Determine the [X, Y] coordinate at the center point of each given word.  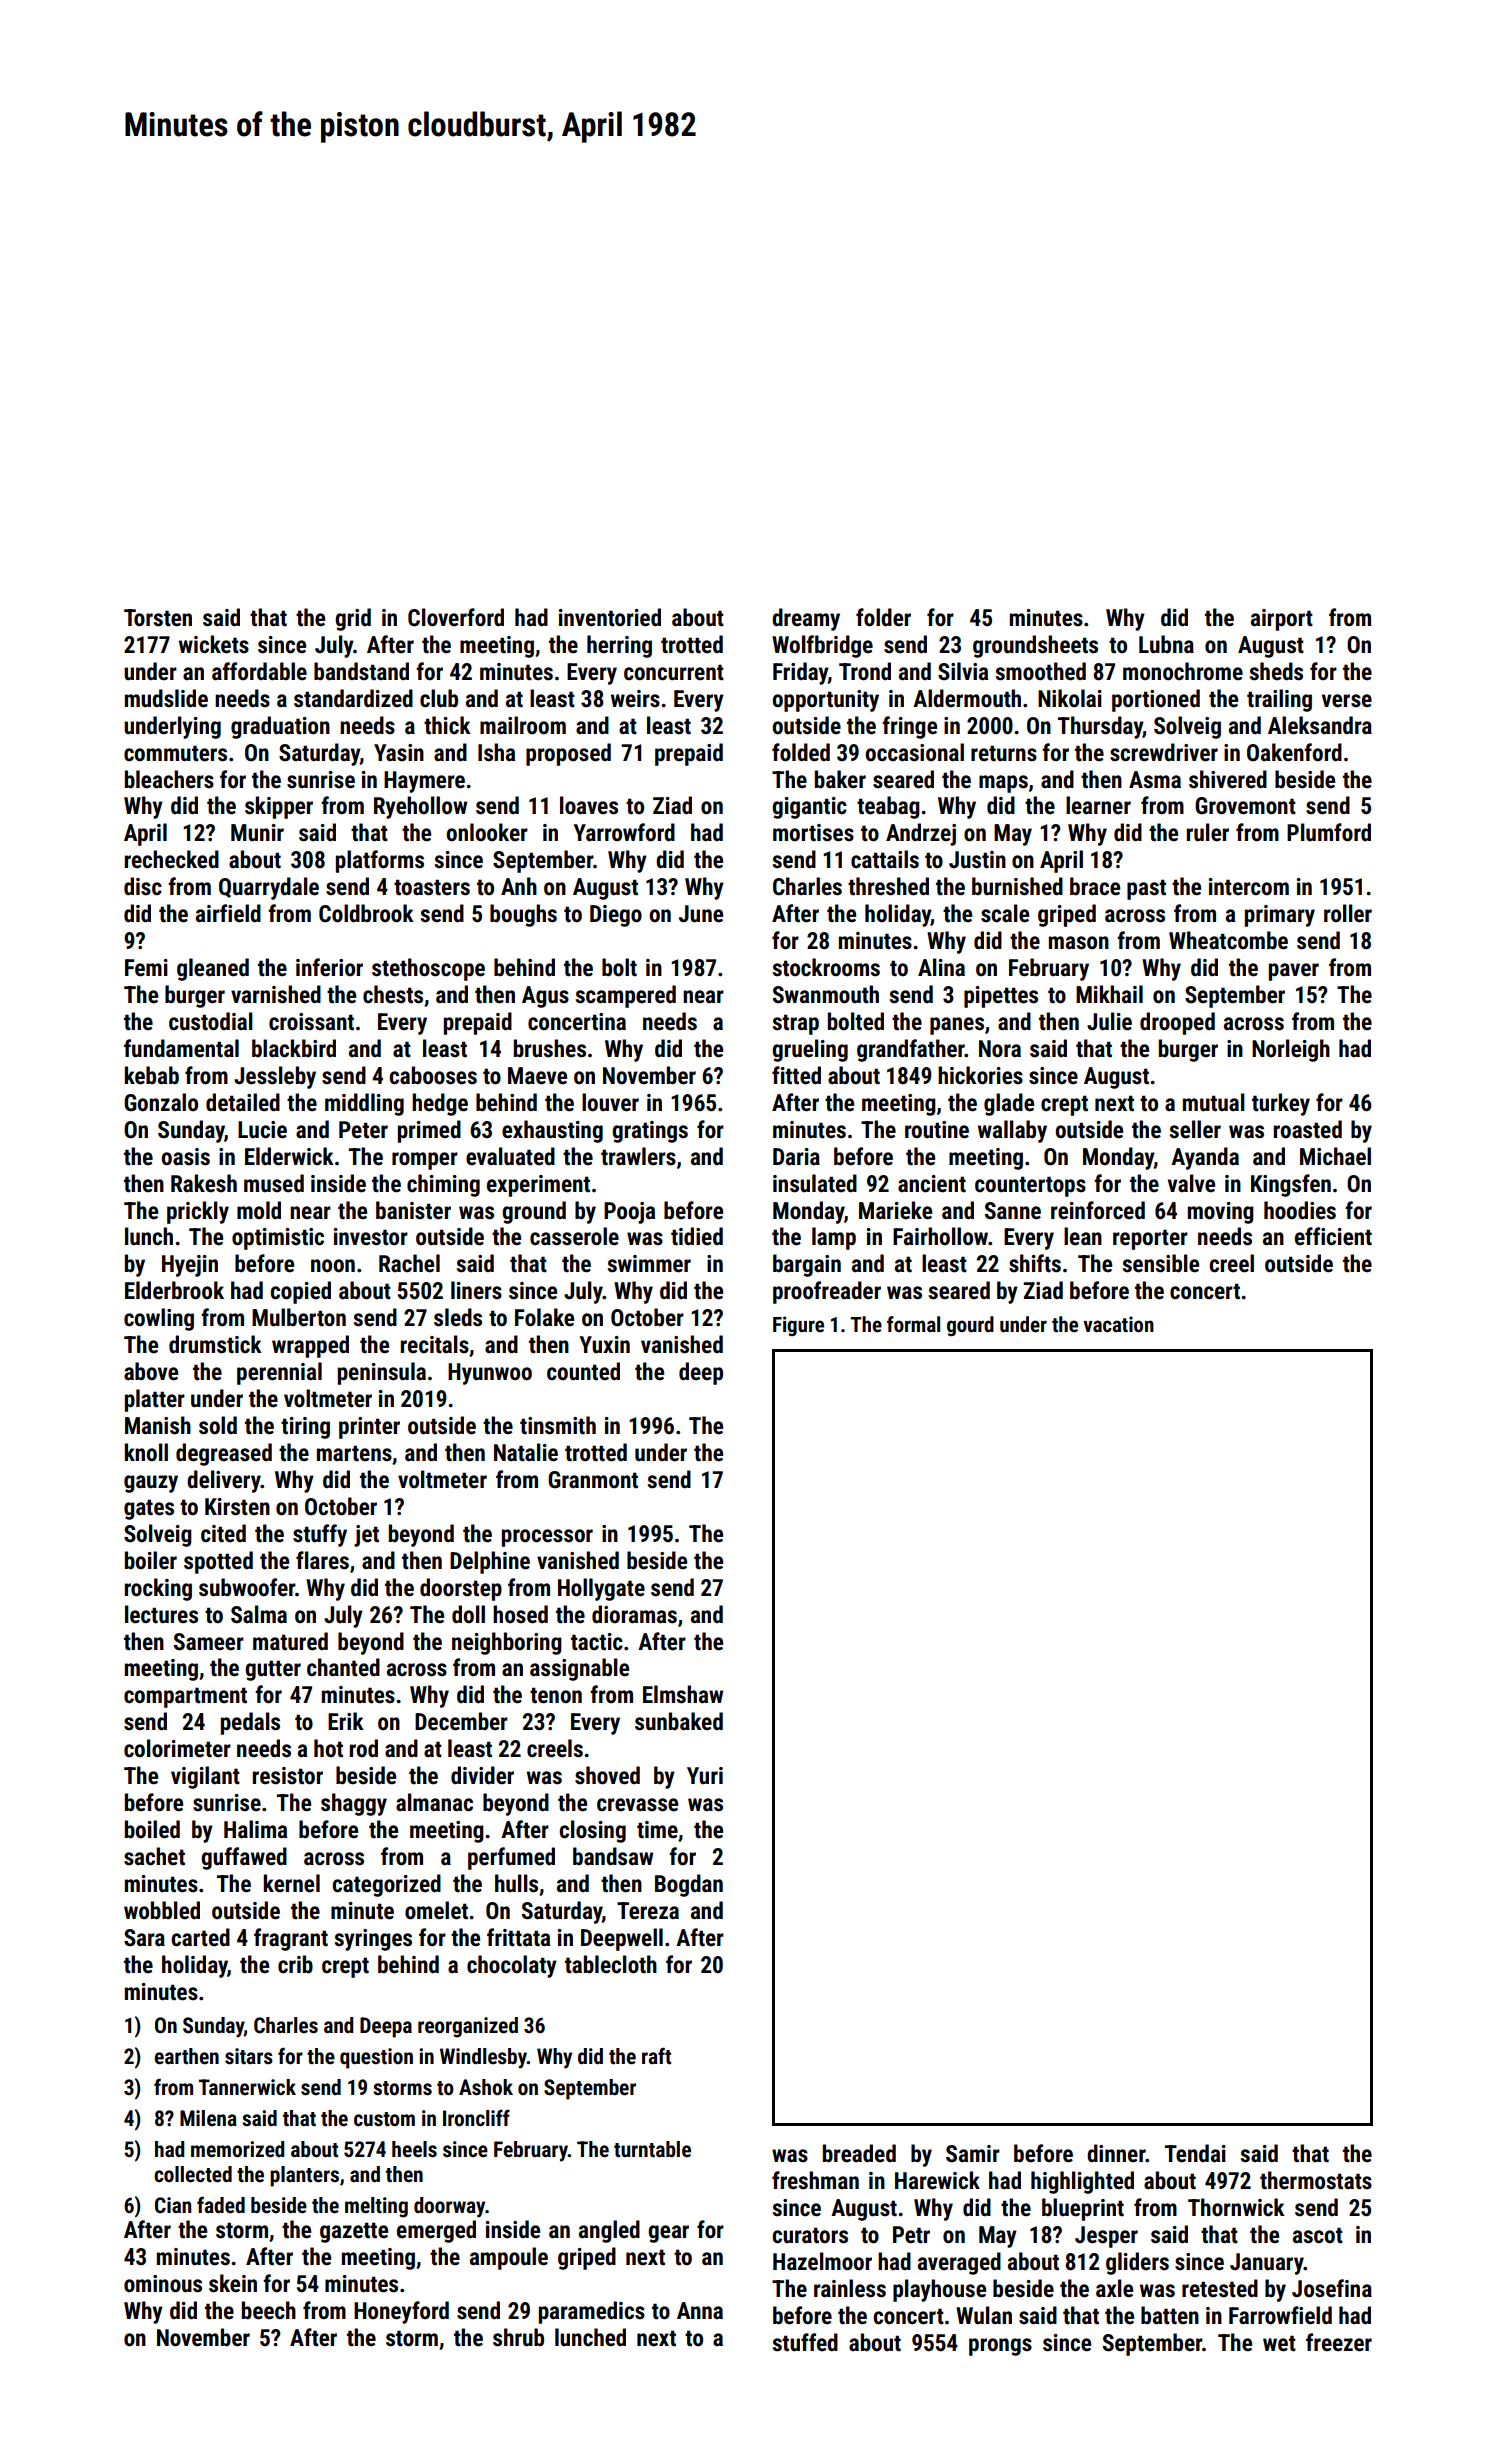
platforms [380, 861]
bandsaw [613, 1856]
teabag [888, 807]
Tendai [1195, 2153]
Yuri [705, 1775]
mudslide [166, 698]
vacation [1118, 1324]
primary [1280, 916]
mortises [813, 833]
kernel [291, 1883]
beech [269, 2310]
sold [218, 1425]
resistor [287, 1776]
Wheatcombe [1228, 940]
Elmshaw [683, 1694]
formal [913, 1324]
